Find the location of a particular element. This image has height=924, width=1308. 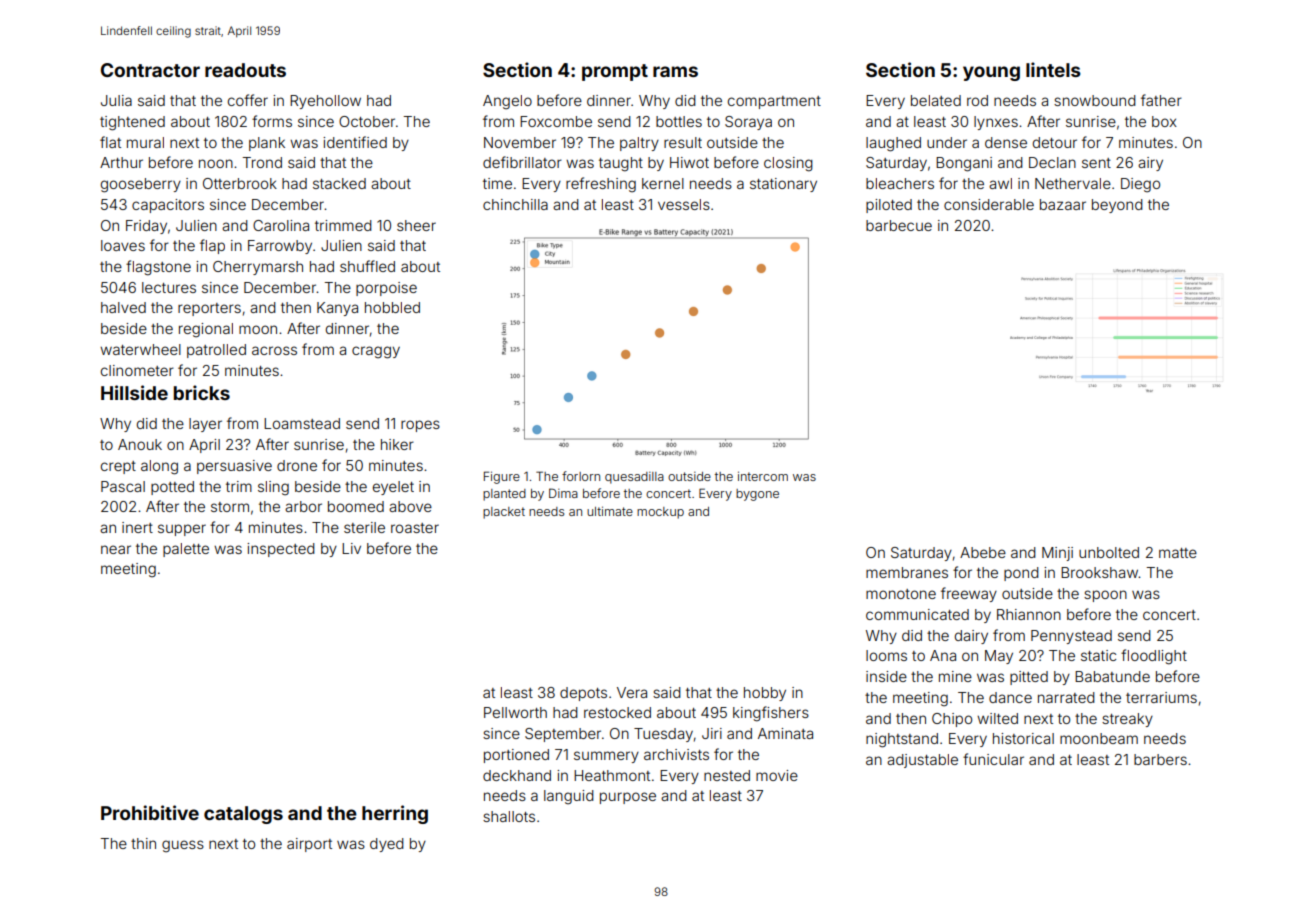

intercom is located at coordinates (763, 476).
